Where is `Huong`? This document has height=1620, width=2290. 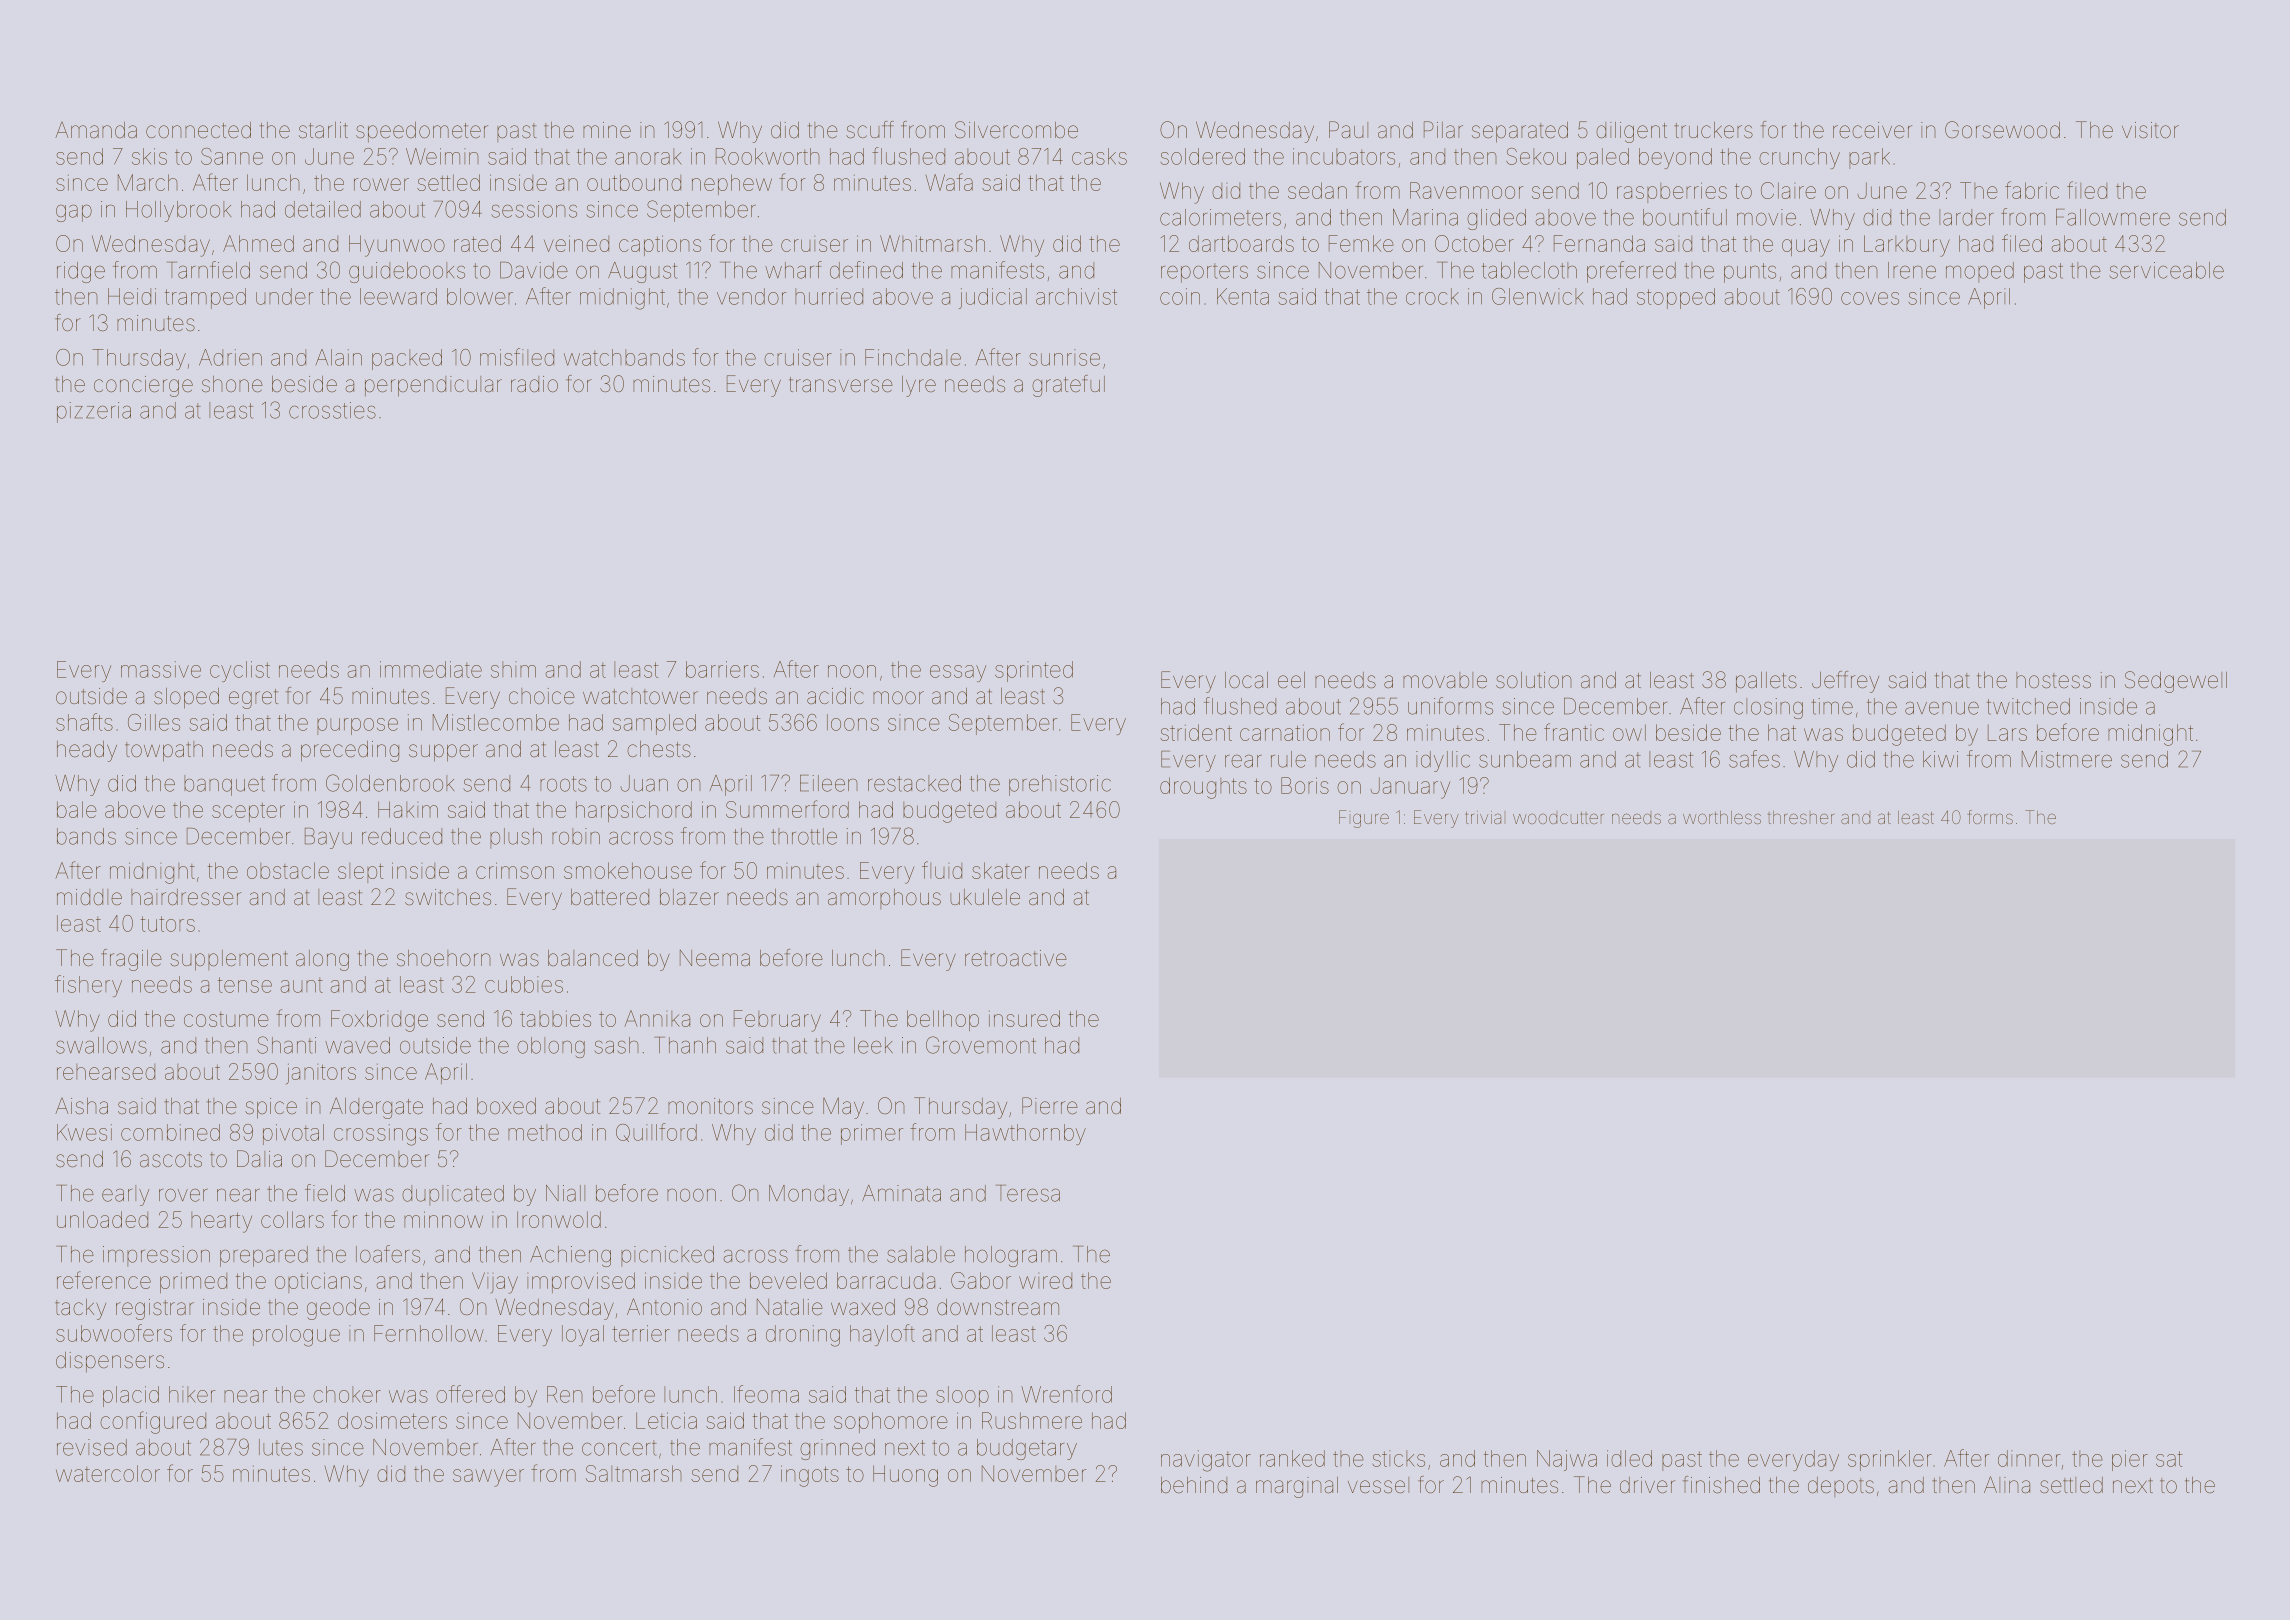
Huong is located at coordinates (905, 1476).
